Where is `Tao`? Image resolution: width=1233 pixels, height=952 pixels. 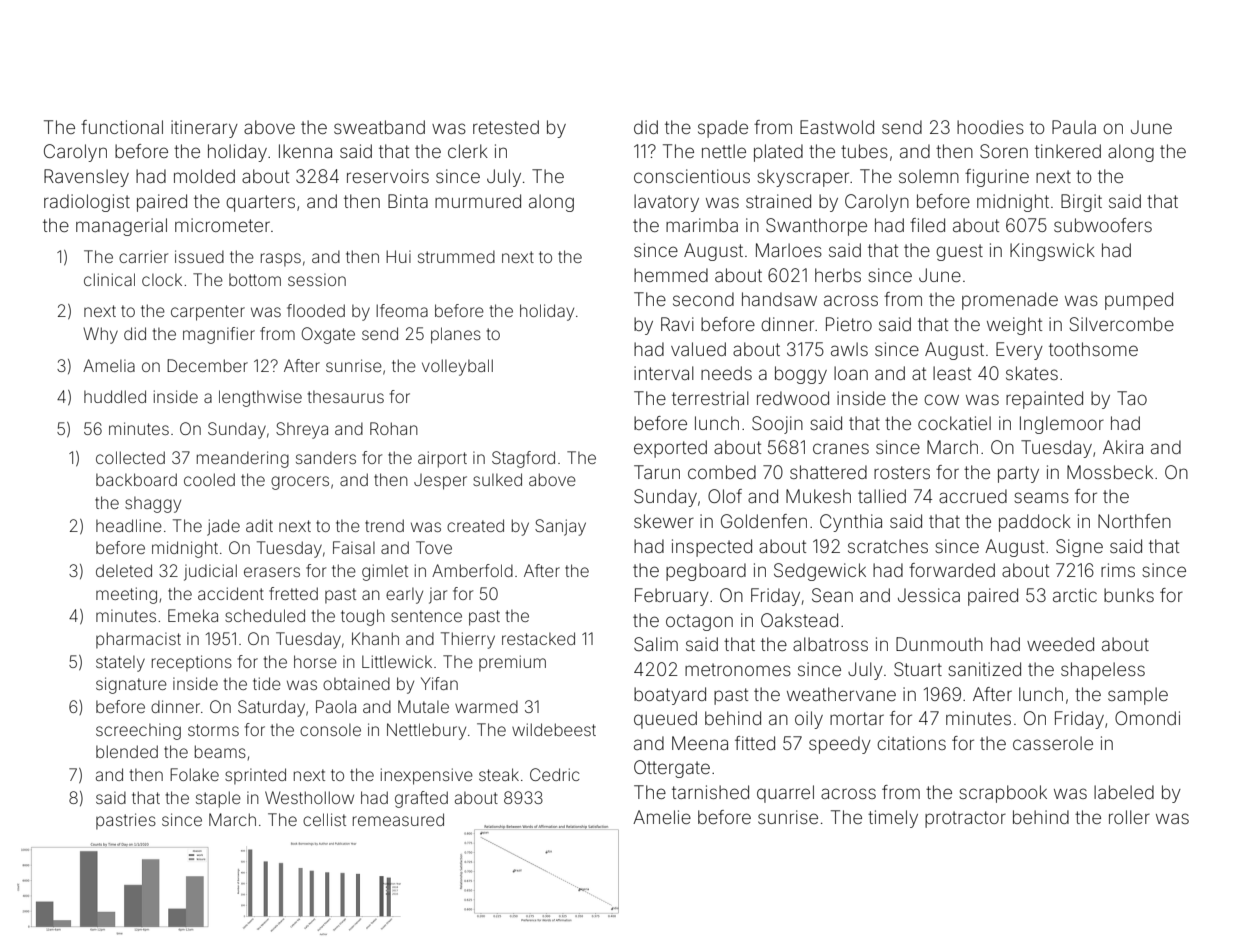 Tao is located at coordinates (1132, 398).
